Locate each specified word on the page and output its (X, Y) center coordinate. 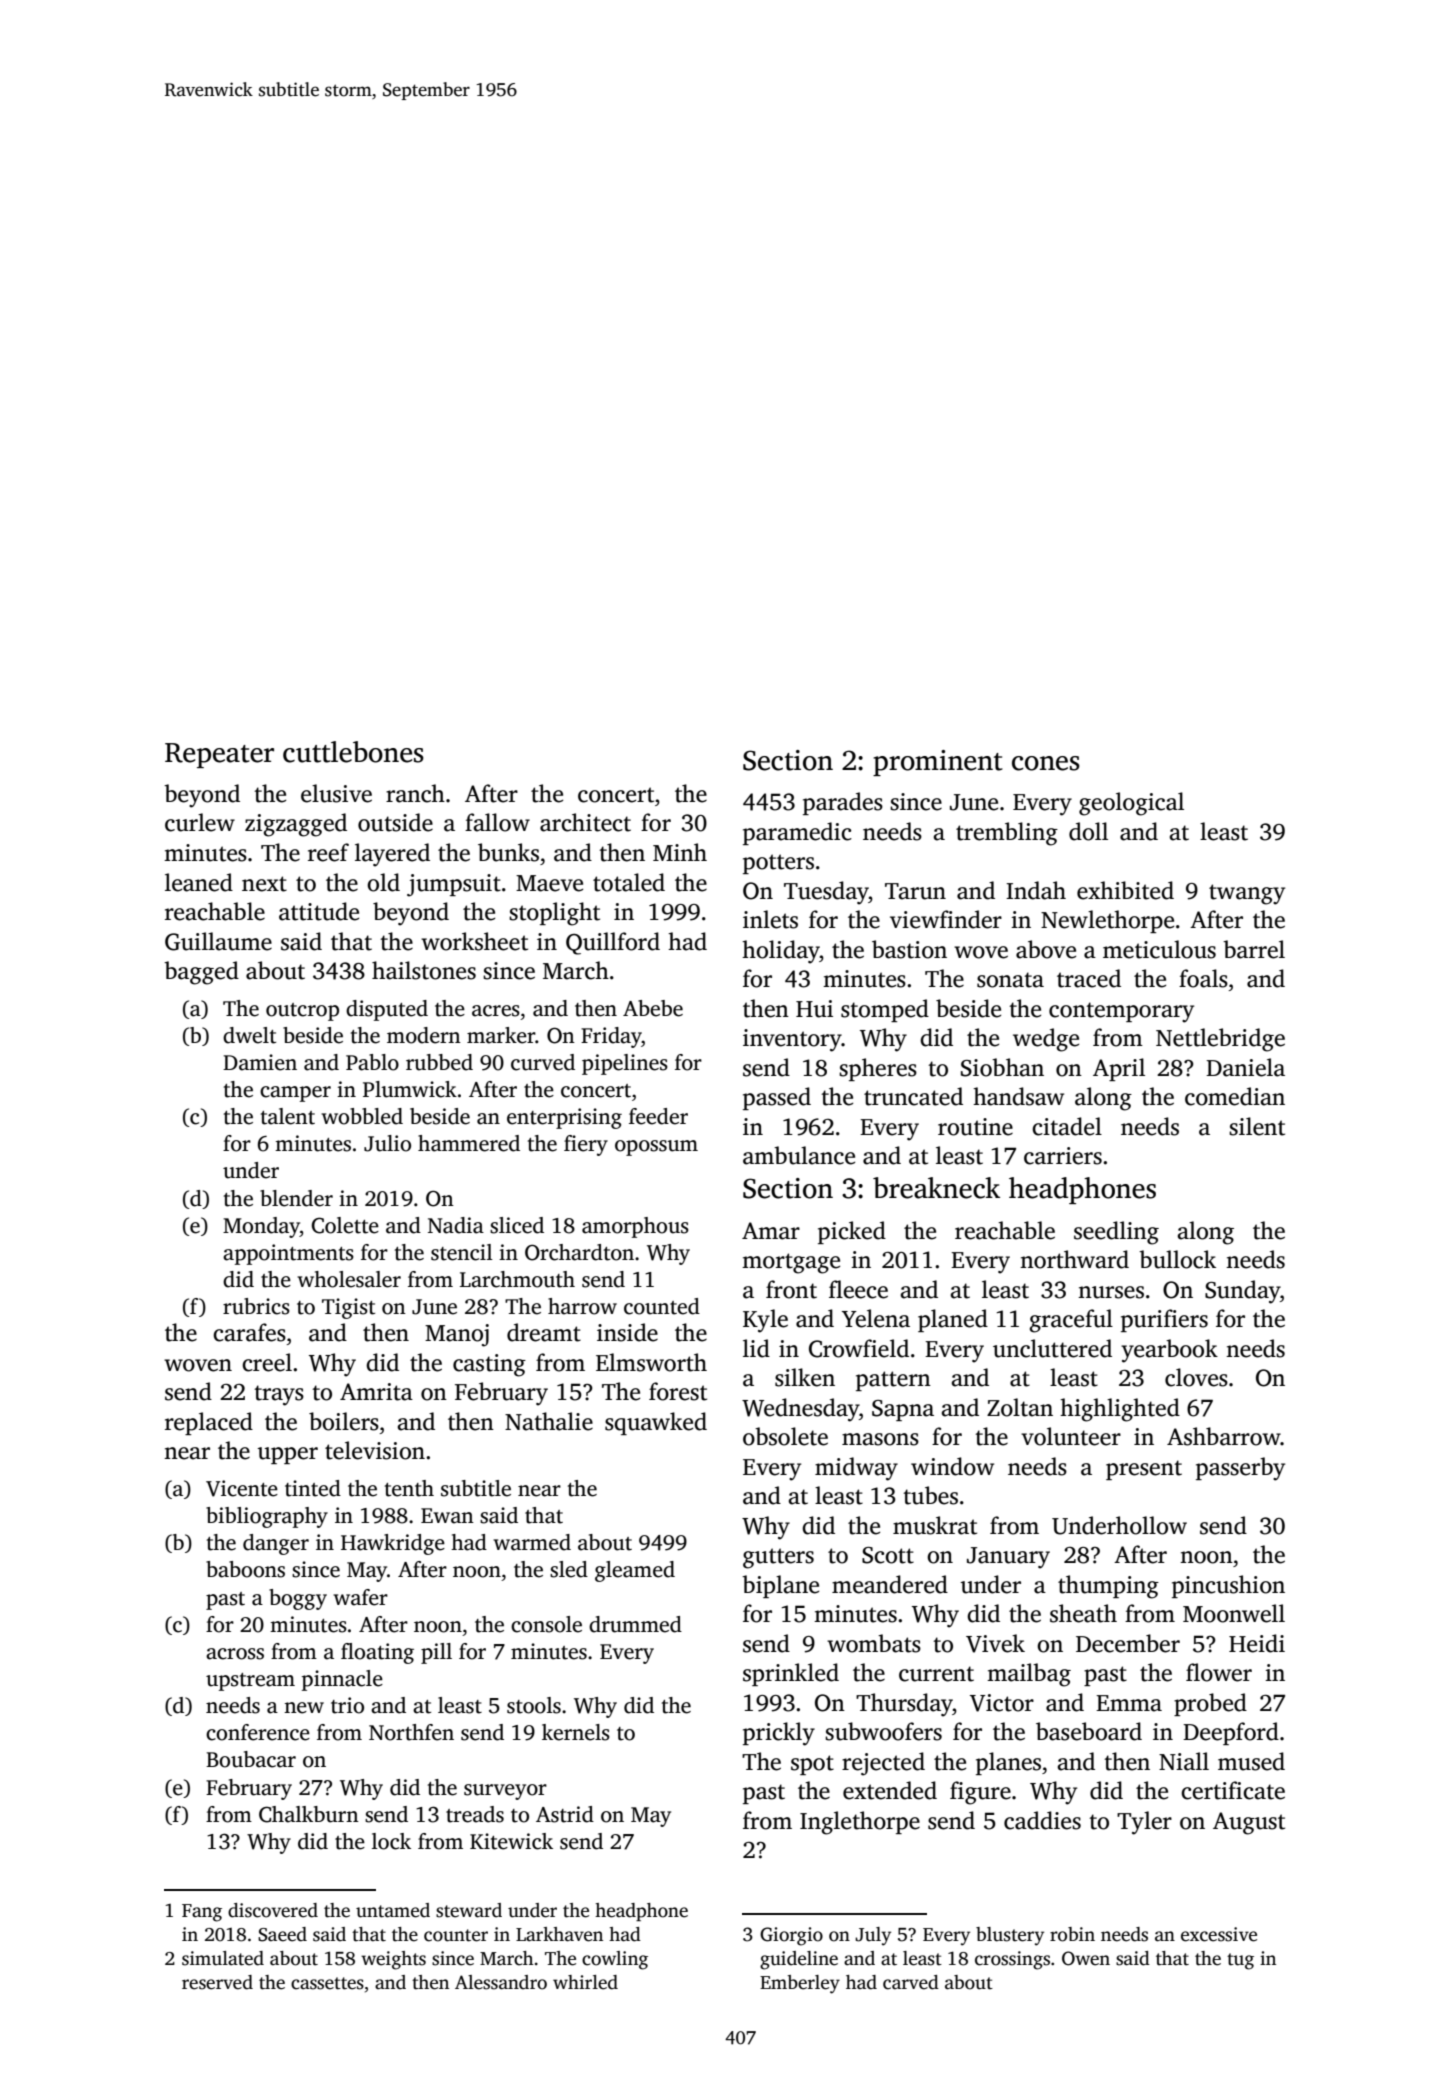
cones (1046, 763)
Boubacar (251, 1759)
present (1144, 1470)
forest (678, 1391)
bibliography (267, 1517)
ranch (415, 793)
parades (843, 803)
